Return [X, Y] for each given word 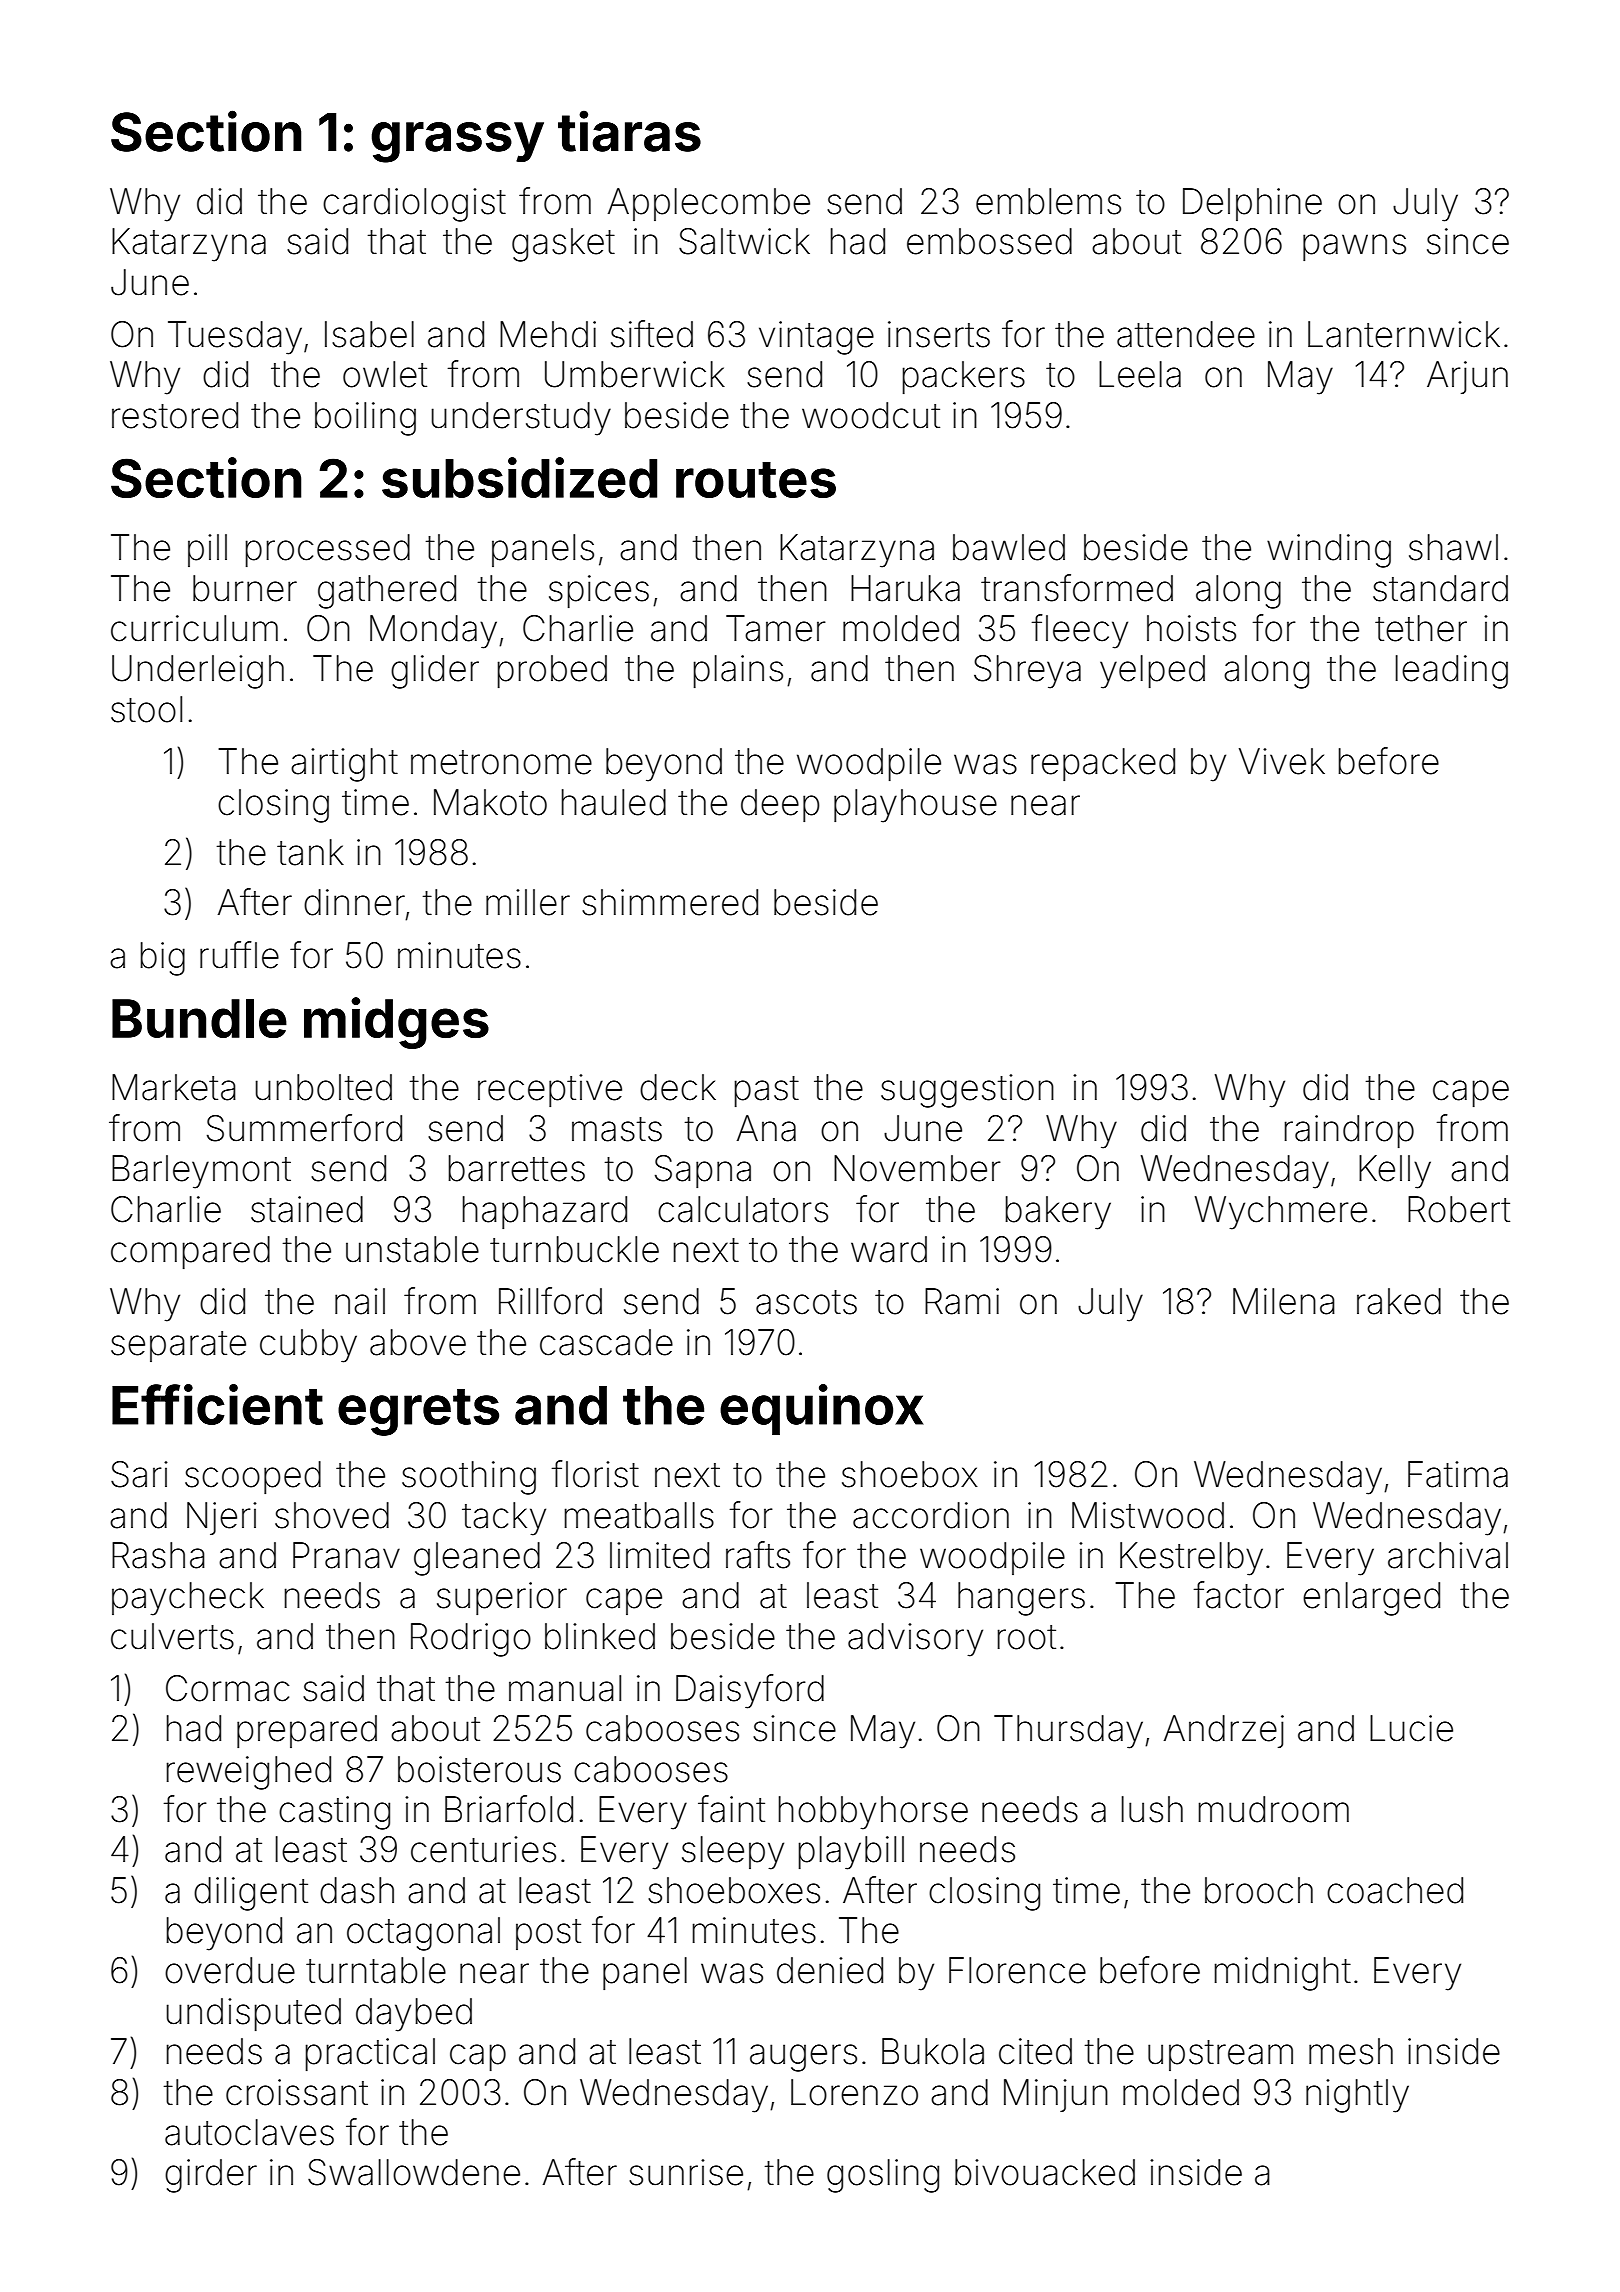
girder [211, 2176]
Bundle [199, 1018]
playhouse [915, 806]
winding [1329, 551]
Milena [1284, 1301]
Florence [1017, 1970]
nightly [1357, 2096]
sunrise [686, 2172]
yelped [1152, 672]
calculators [743, 1209]
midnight [1283, 1974]
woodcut [871, 415]
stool [146, 709]
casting [334, 1813]
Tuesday [235, 338]
